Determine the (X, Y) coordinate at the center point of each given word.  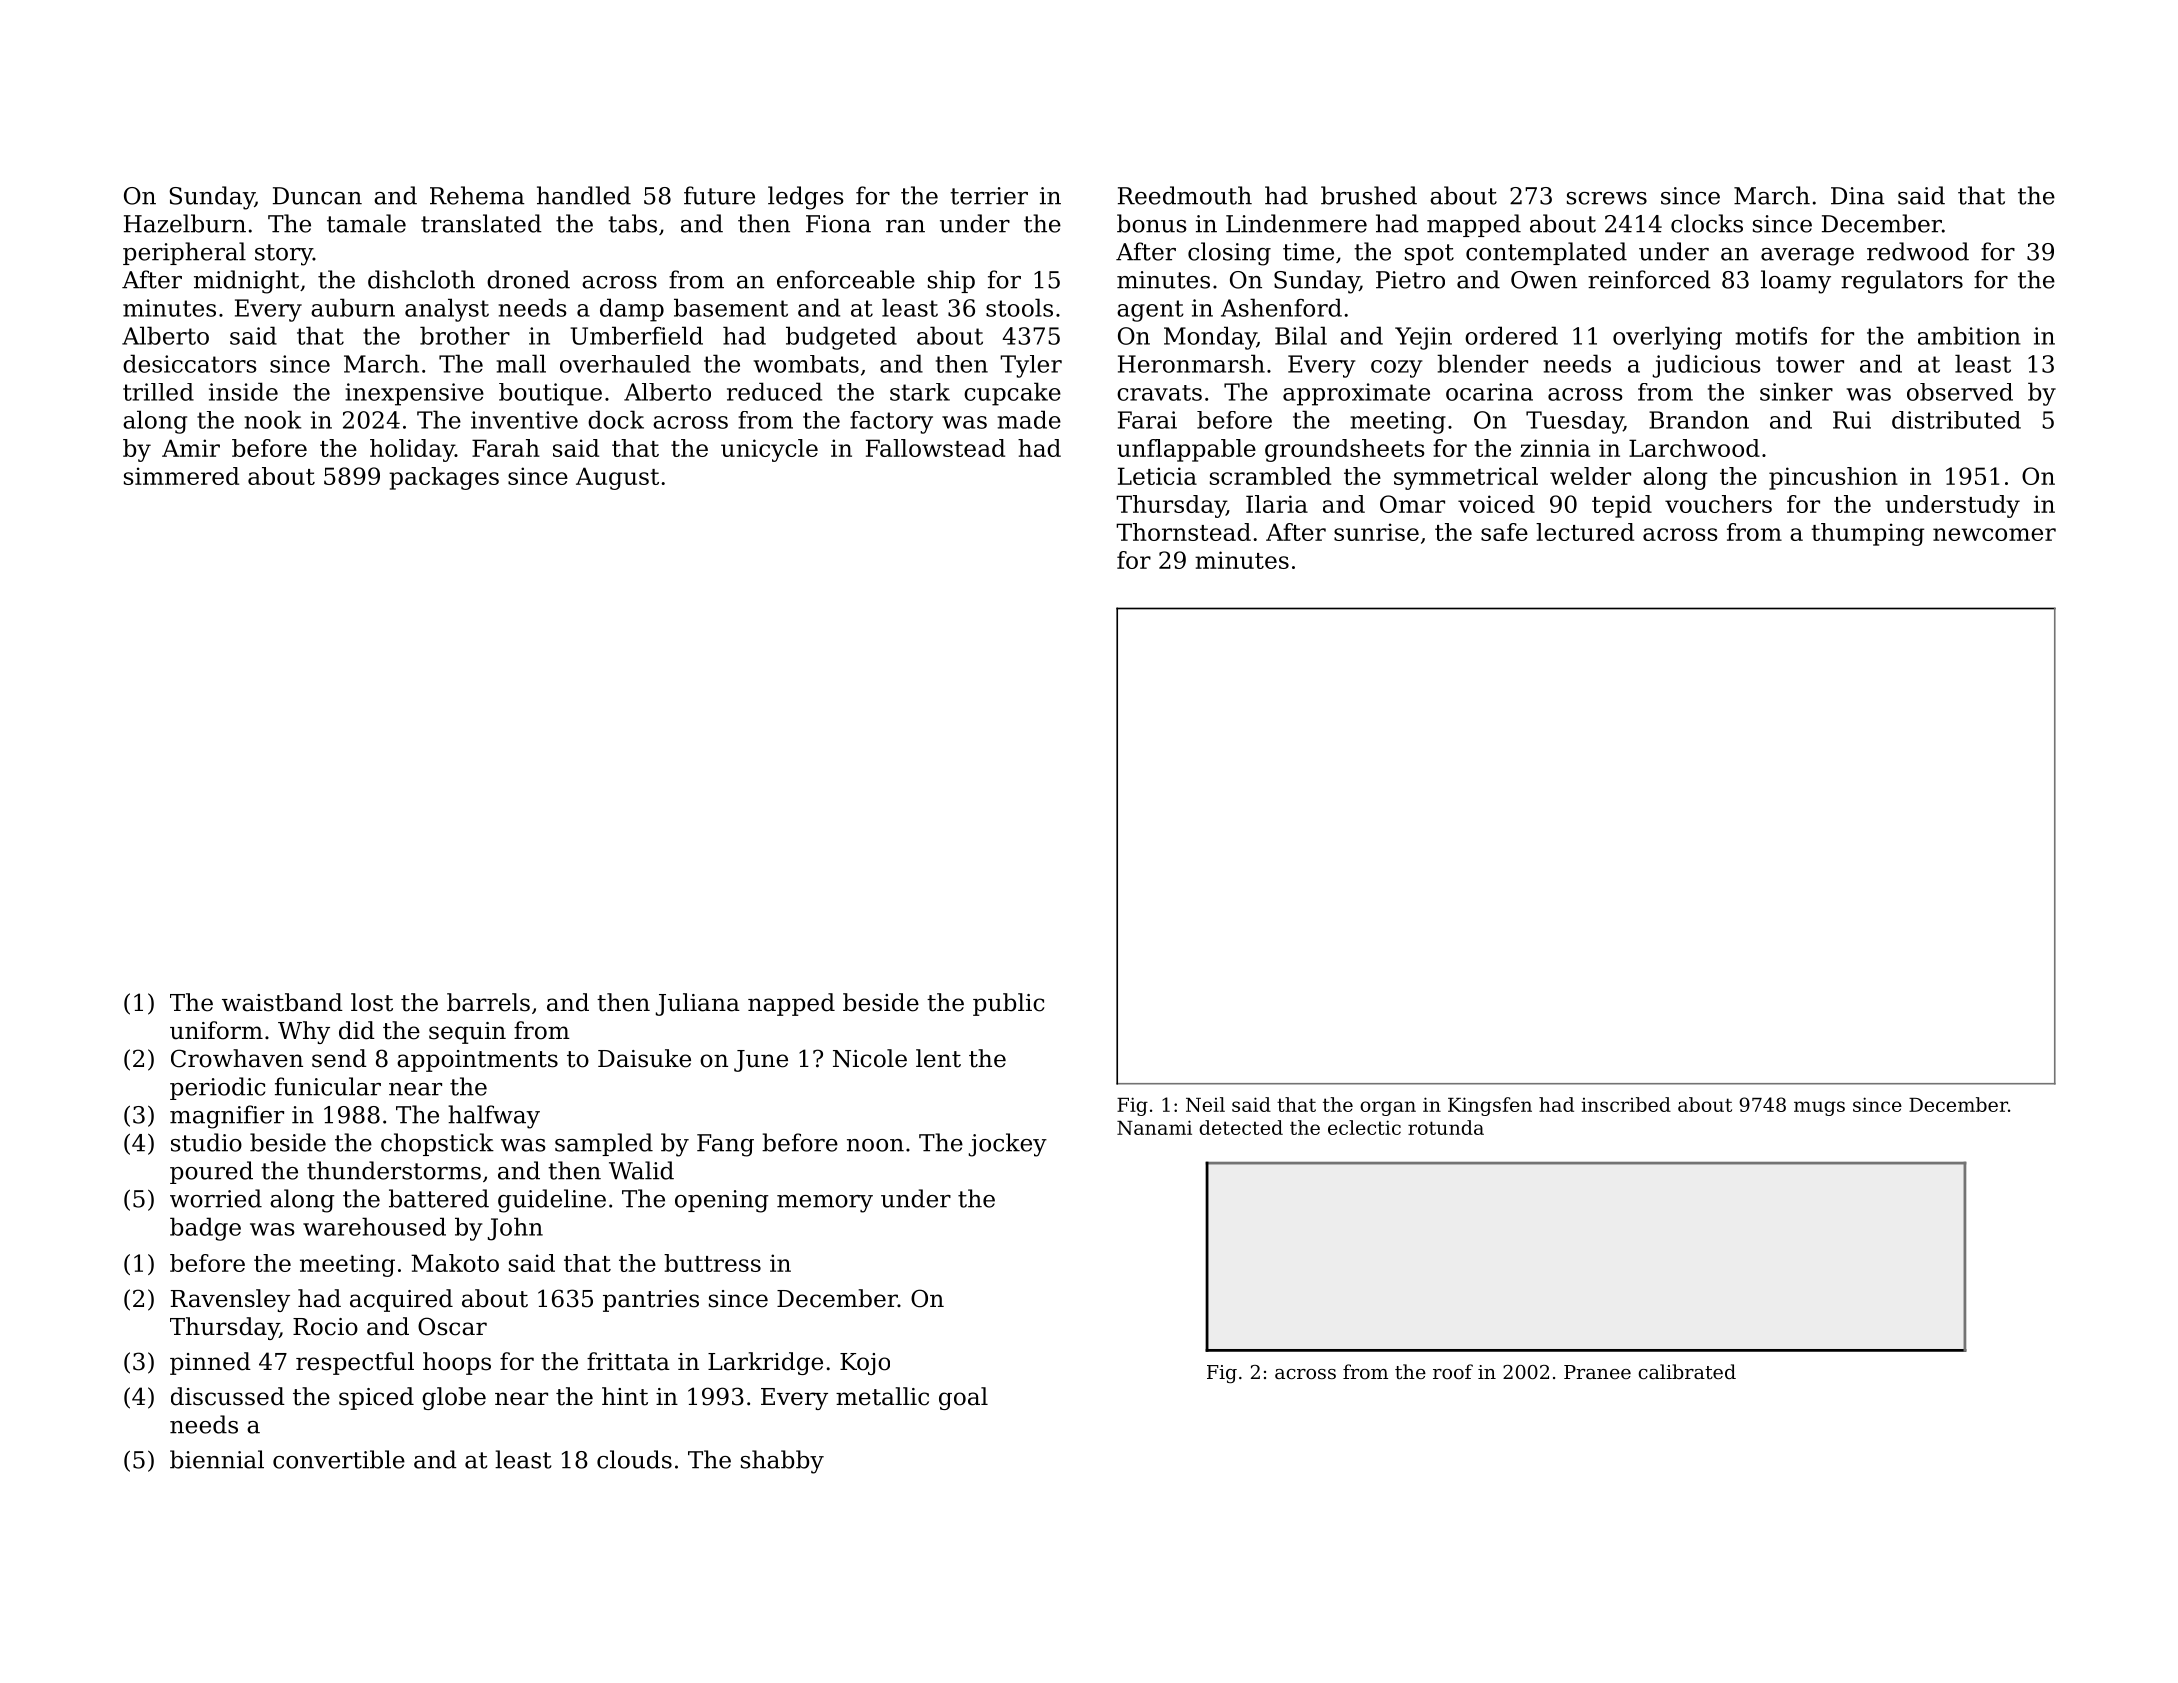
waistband (282, 1002)
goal (963, 1398)
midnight (246, 282)
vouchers (1718, 504)
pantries (651, 1301)
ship (951, 281)
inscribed (1626, 1104)
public (1009, 1004)
